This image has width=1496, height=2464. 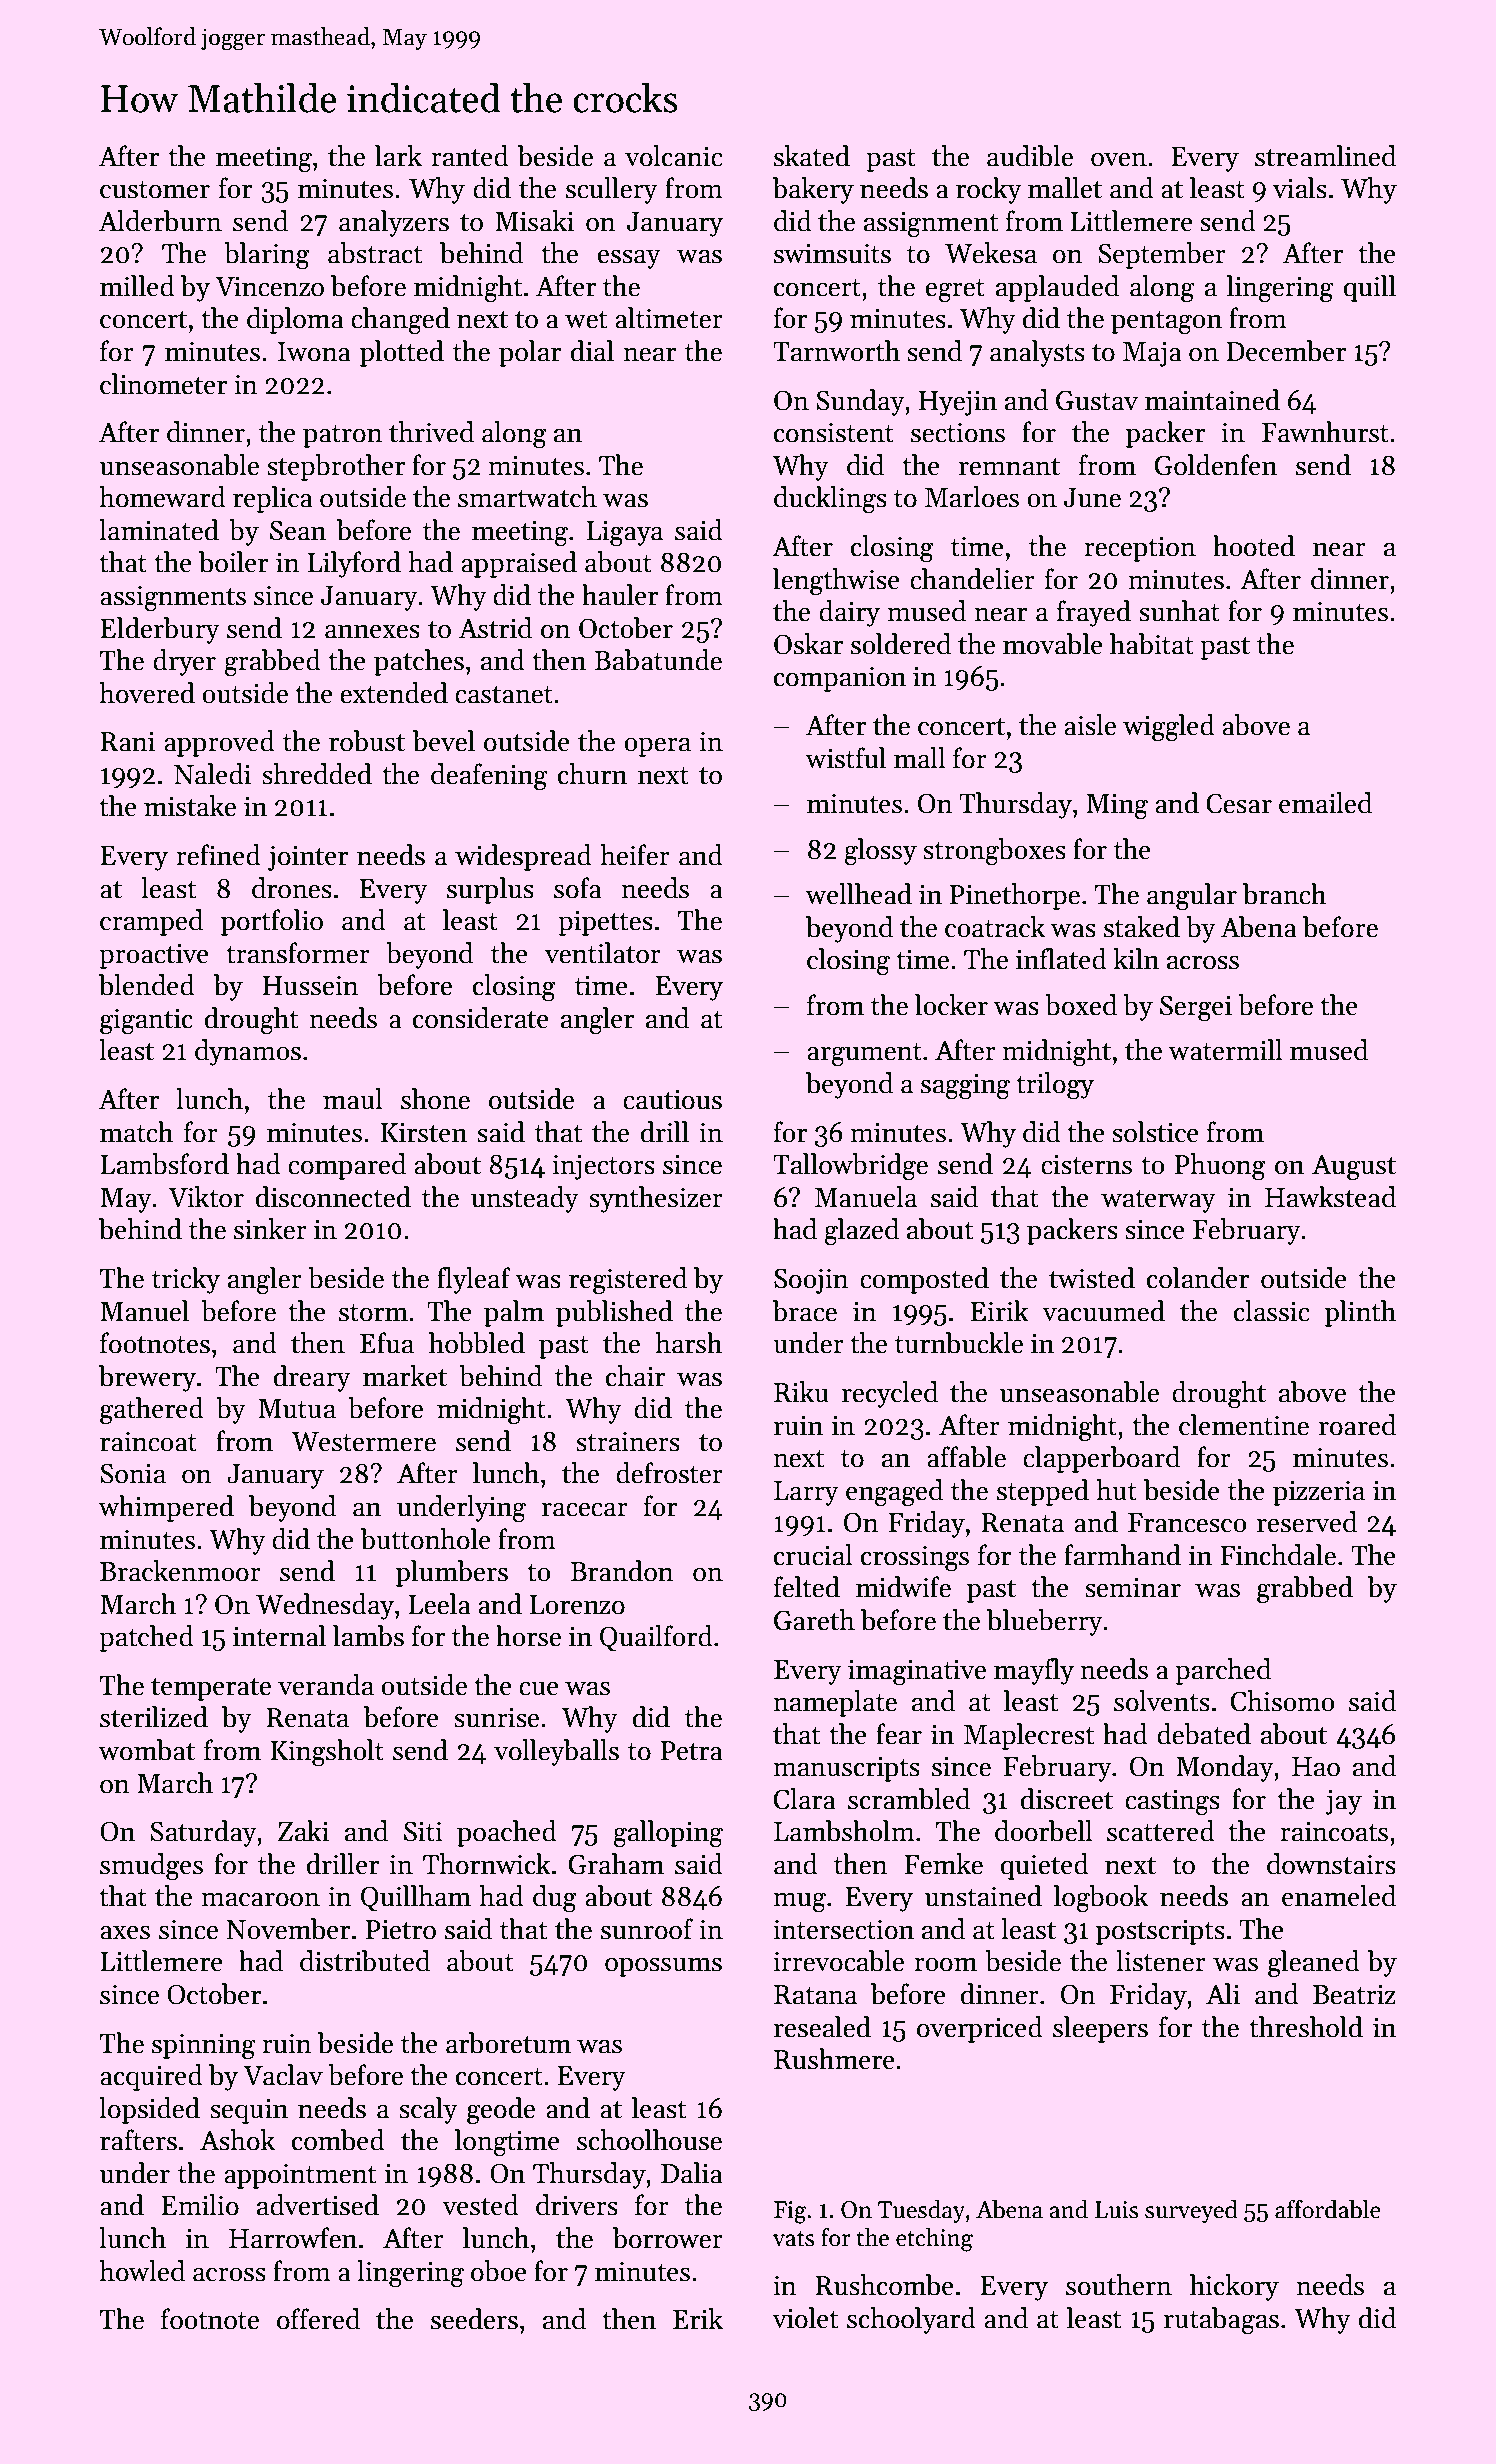 I want to click on sterilized, so click(x=154, y=1717).
